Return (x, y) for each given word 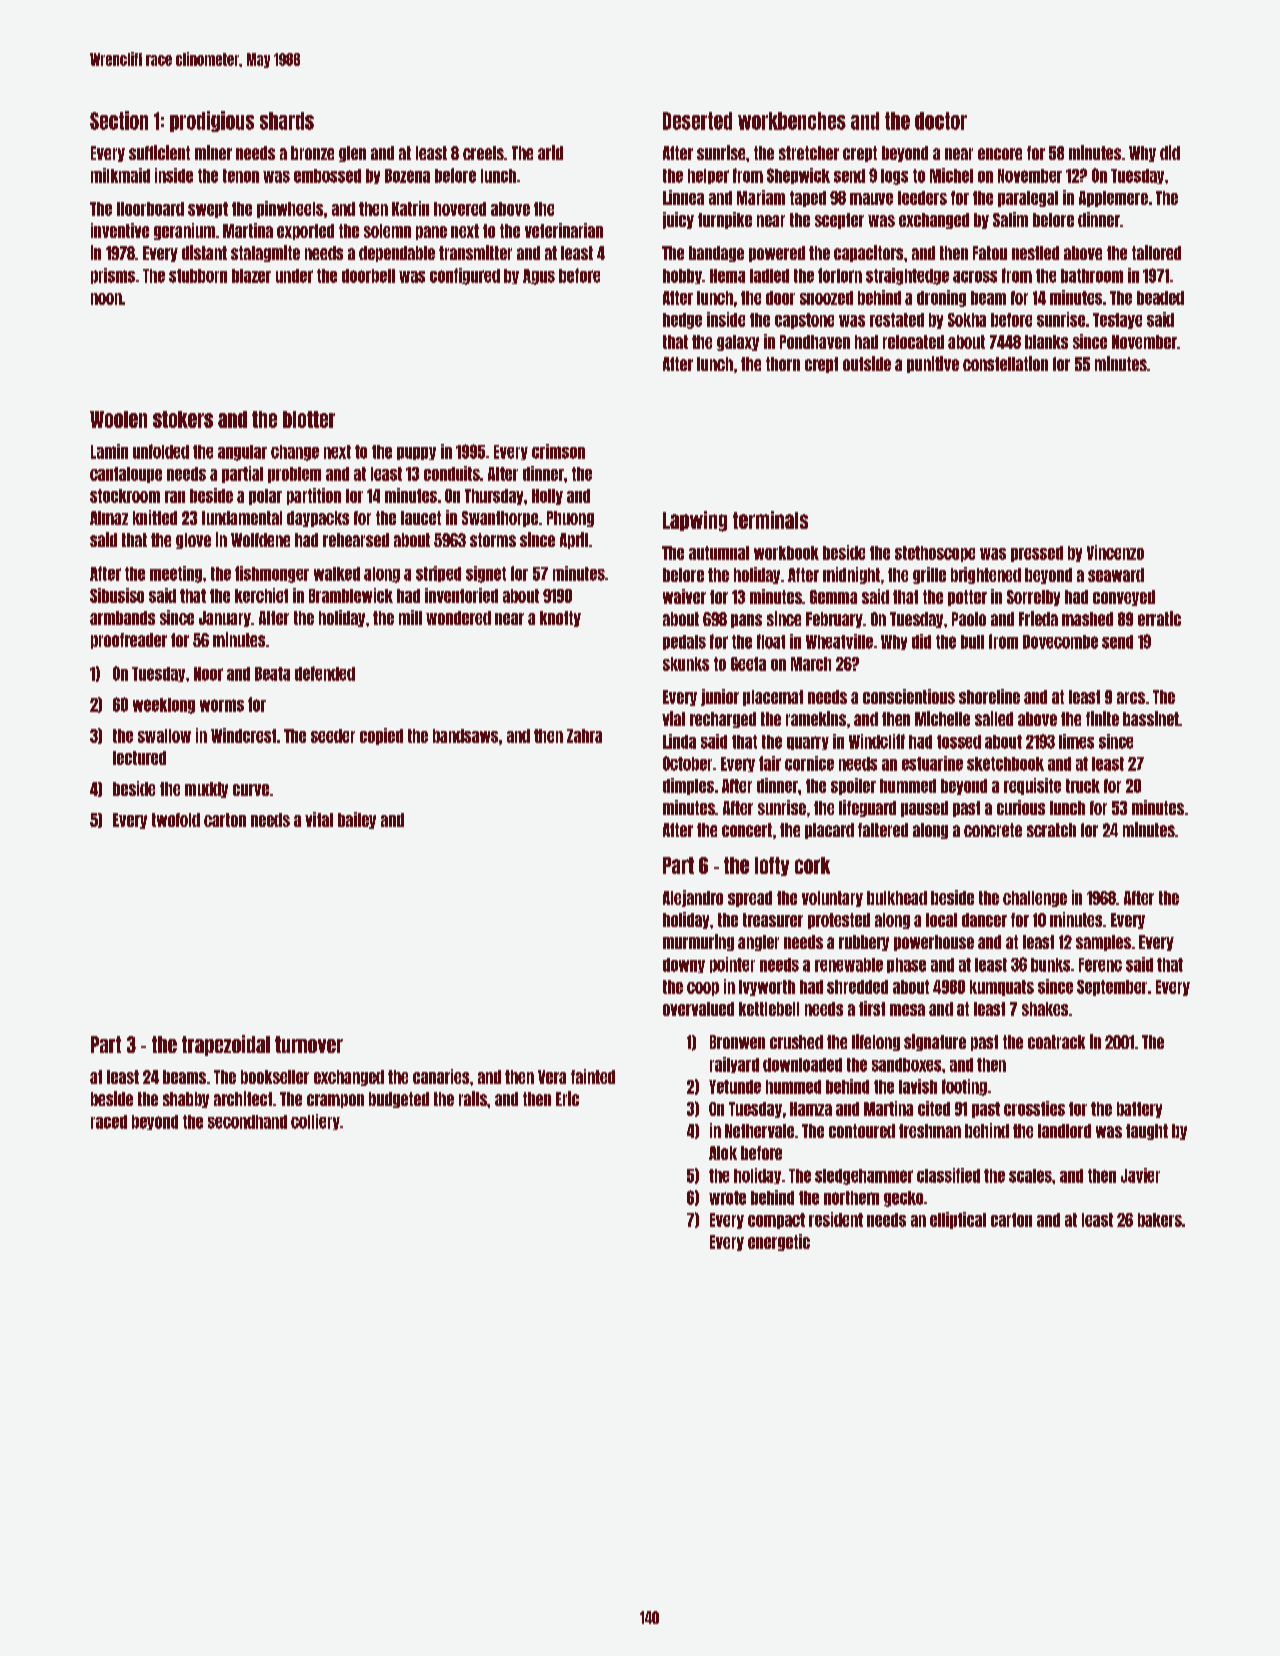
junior (720, 697)
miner (213, 152)
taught (1147, 1132)
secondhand (247, 1122)
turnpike (725, 220)
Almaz (109, 518)
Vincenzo (1115, 552)
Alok (723, 1153)
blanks (1046, 342)
